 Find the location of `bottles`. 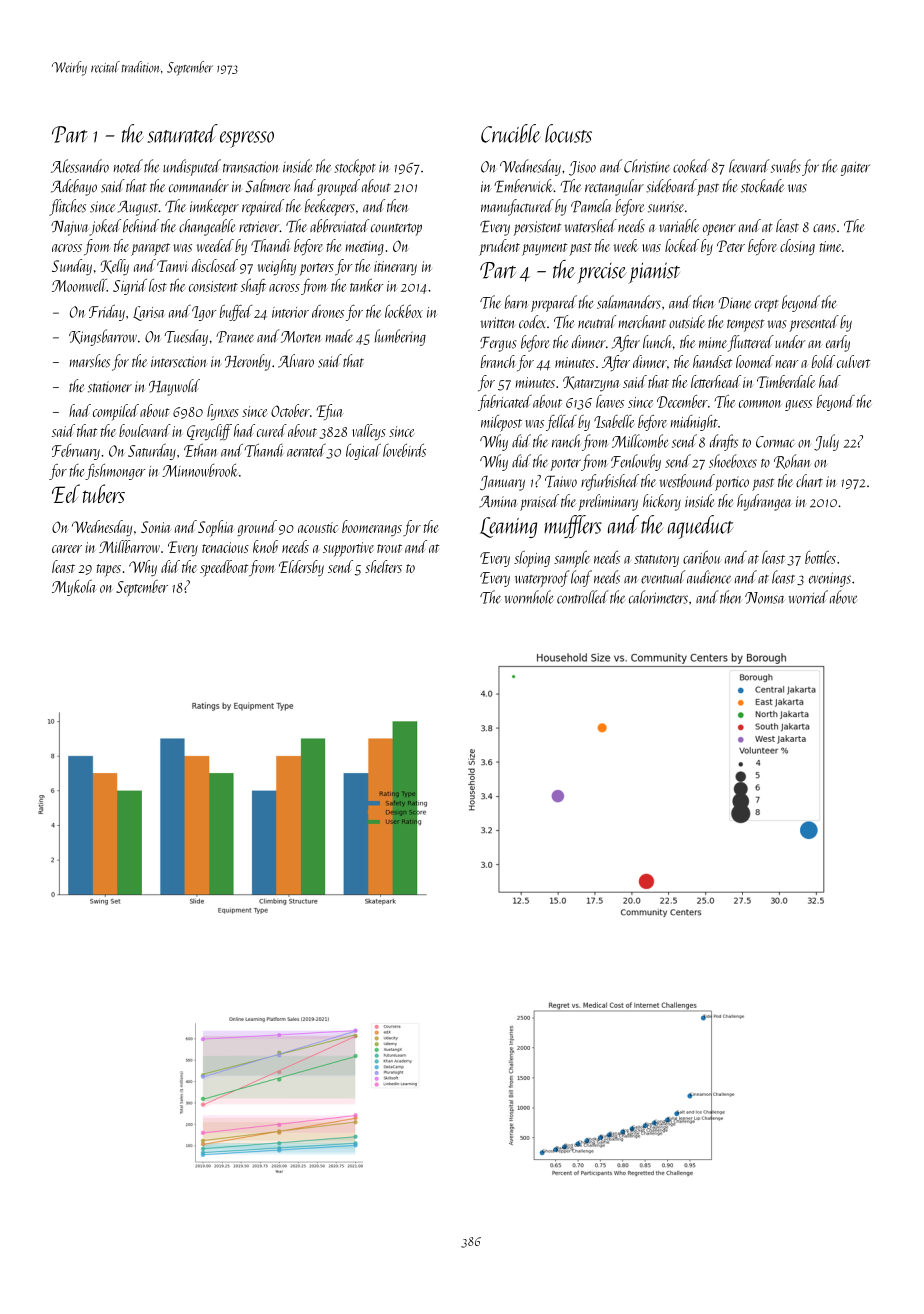

bottles is located at coordinates (820, 557).
